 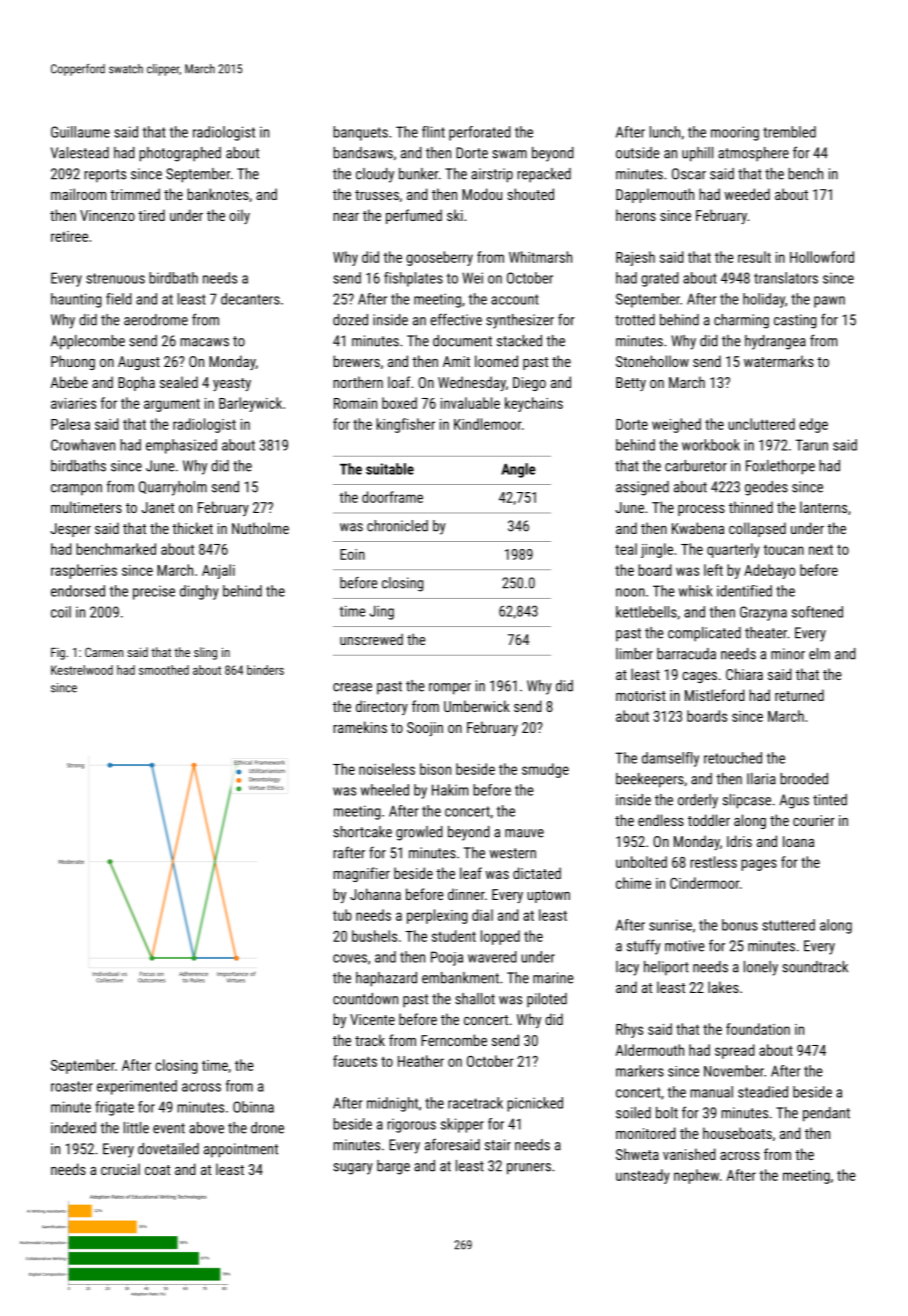 What do you see at coordinates (180, 154) in the screenshot?
I see `photographed` at bounding box center [180, 154].
